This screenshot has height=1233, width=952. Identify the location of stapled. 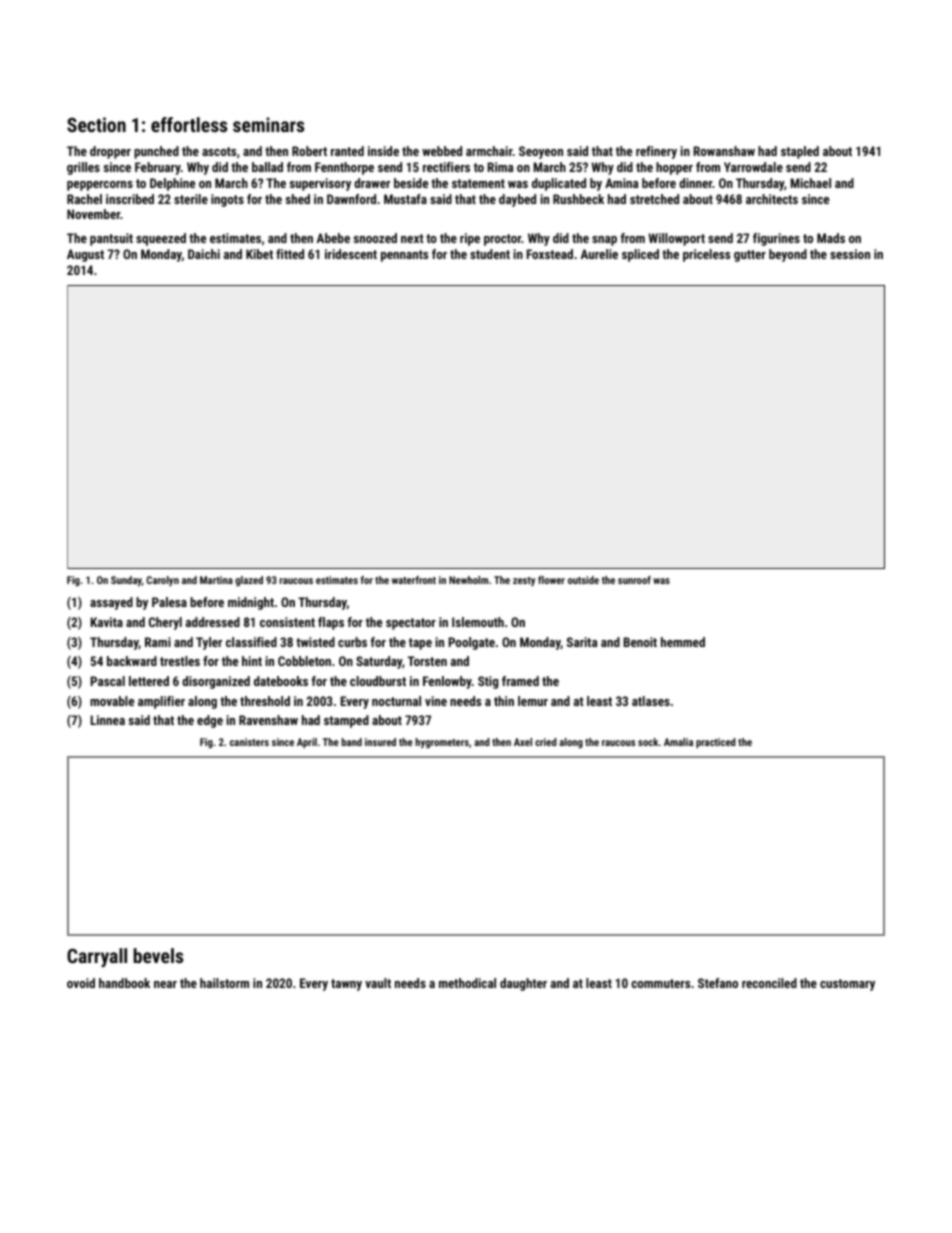
(800, 152).
